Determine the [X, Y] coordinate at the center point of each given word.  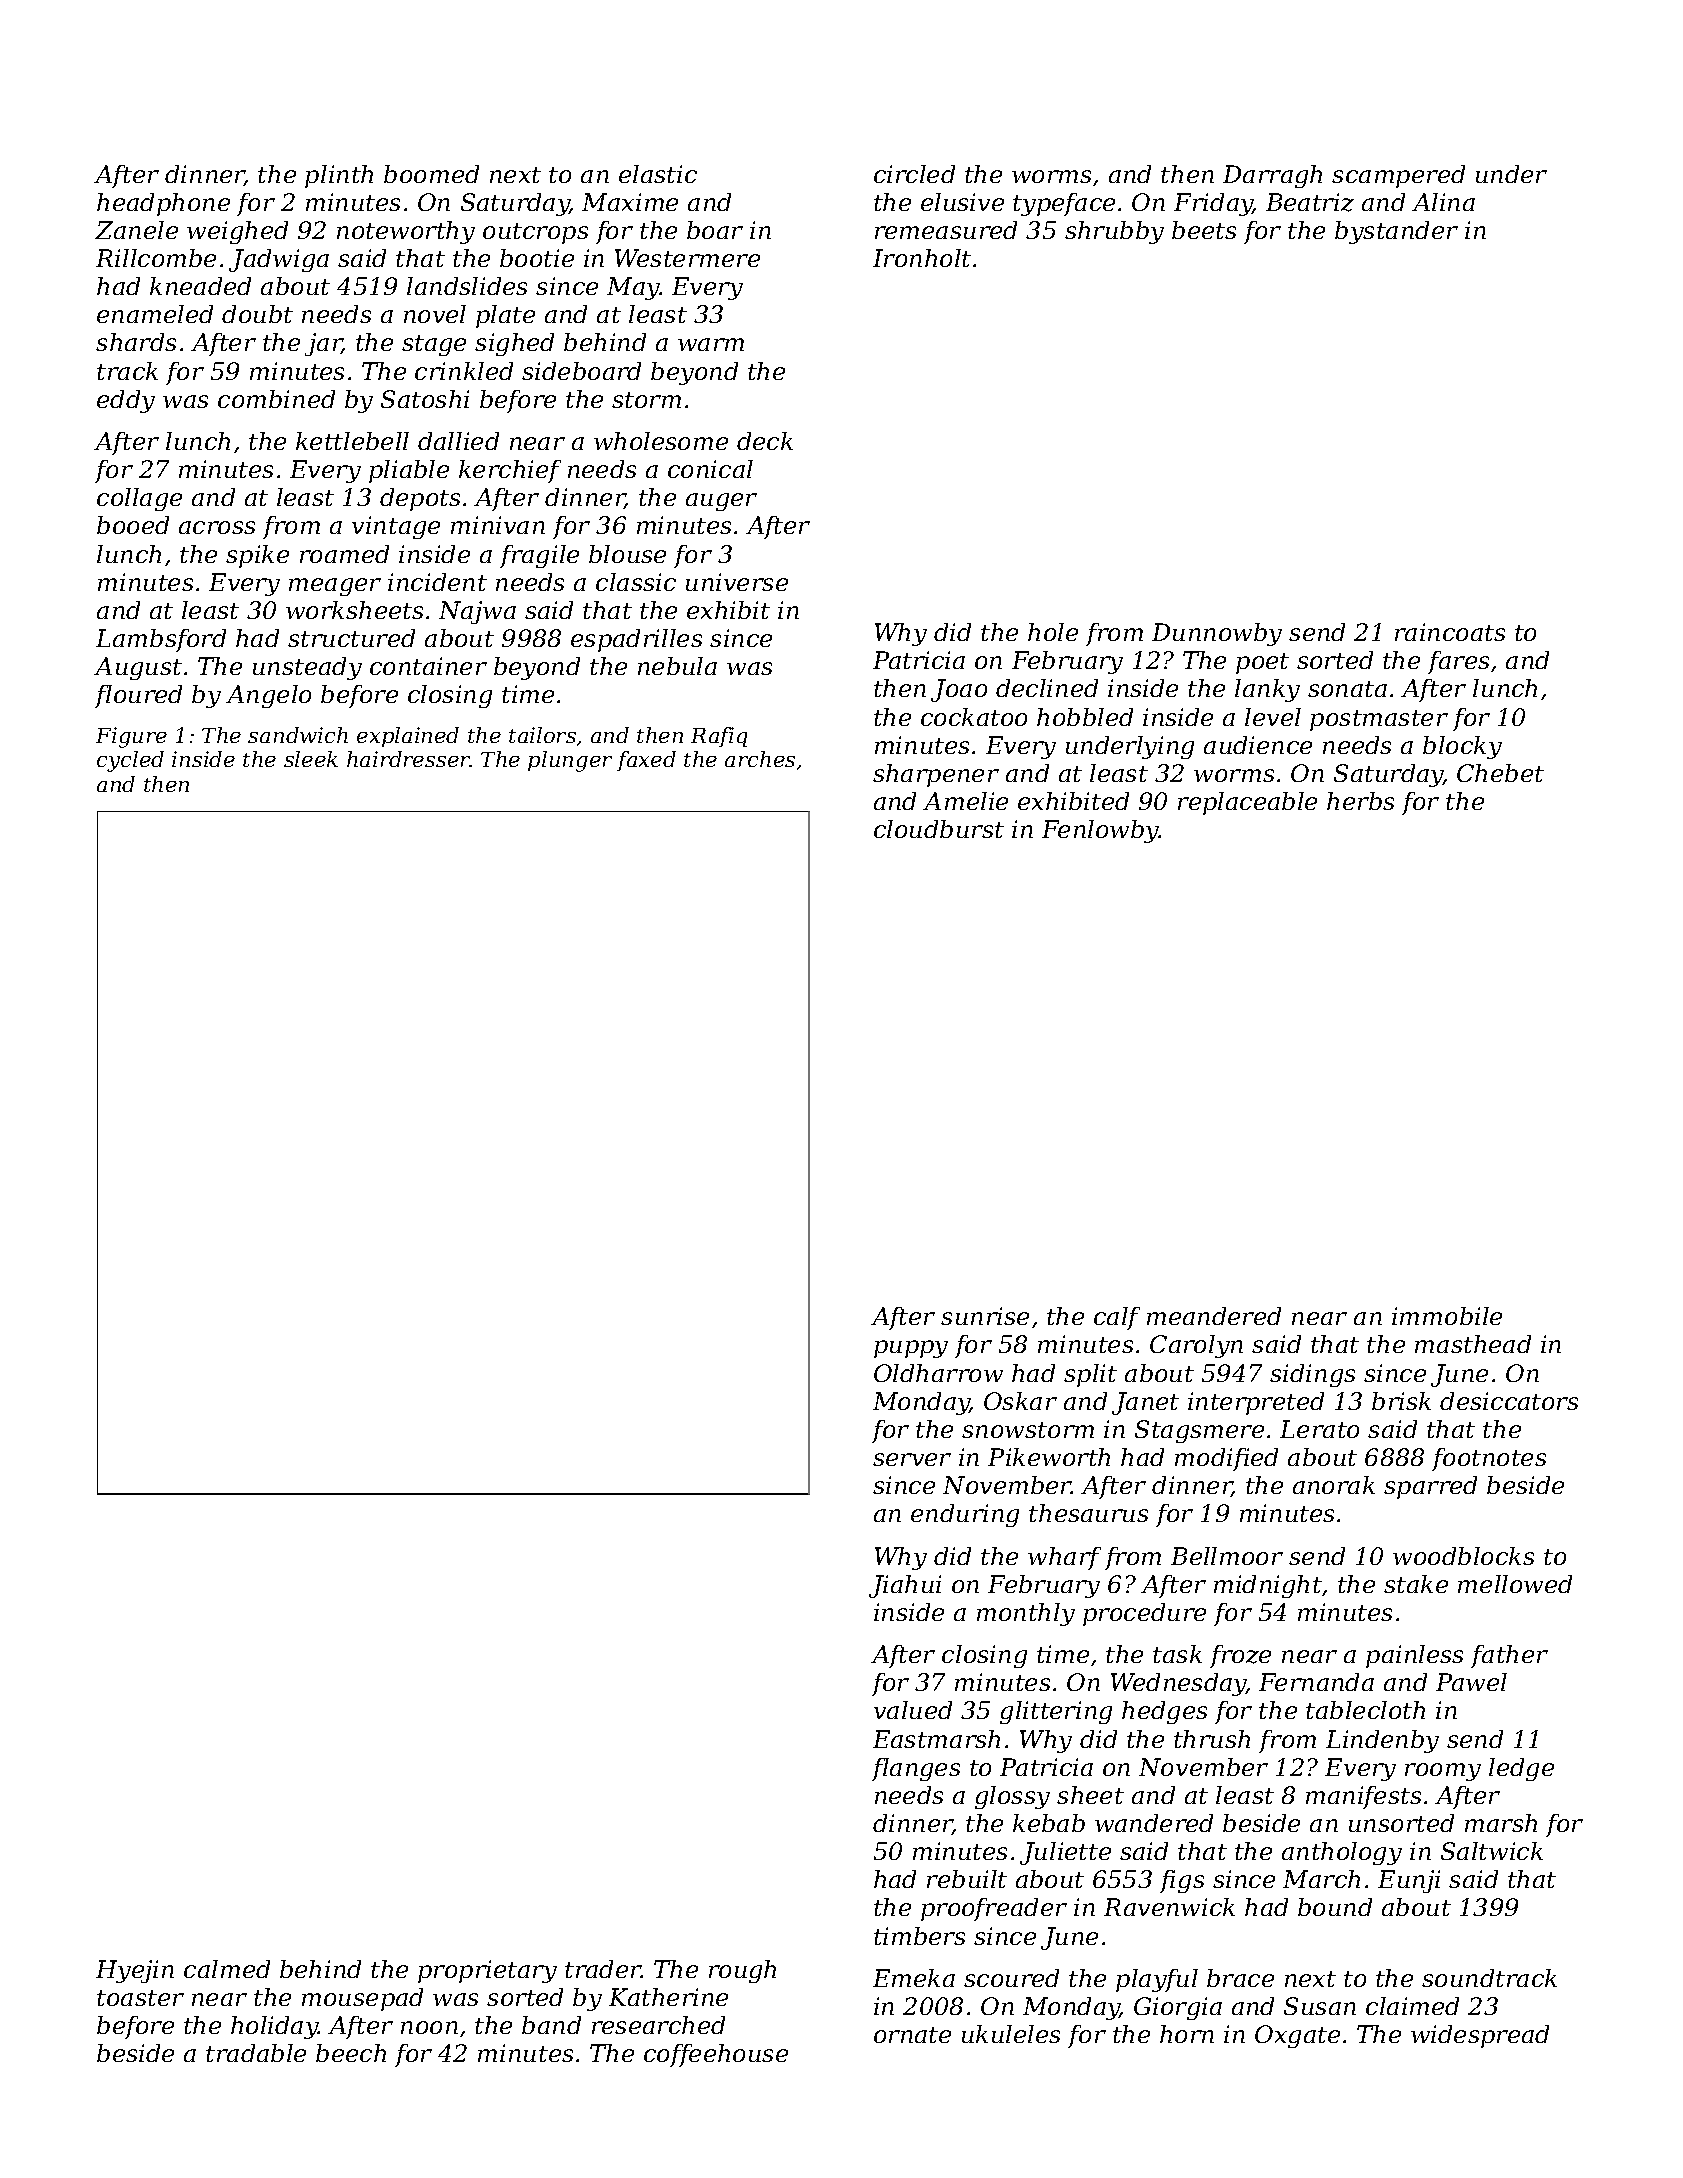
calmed [227, 1969]
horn [1187, 2034]
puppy [911, 1349]
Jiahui [905, 1586]
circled [914, 174]
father [1509, 1656]
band [551, 2025]
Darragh [1272, 176]
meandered [1214, 1316]
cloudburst [939, 829]
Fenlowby [1100, 831]
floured [138, 696]
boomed [431, 174]
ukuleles [1011, 2034]
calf [1117, 1318]
